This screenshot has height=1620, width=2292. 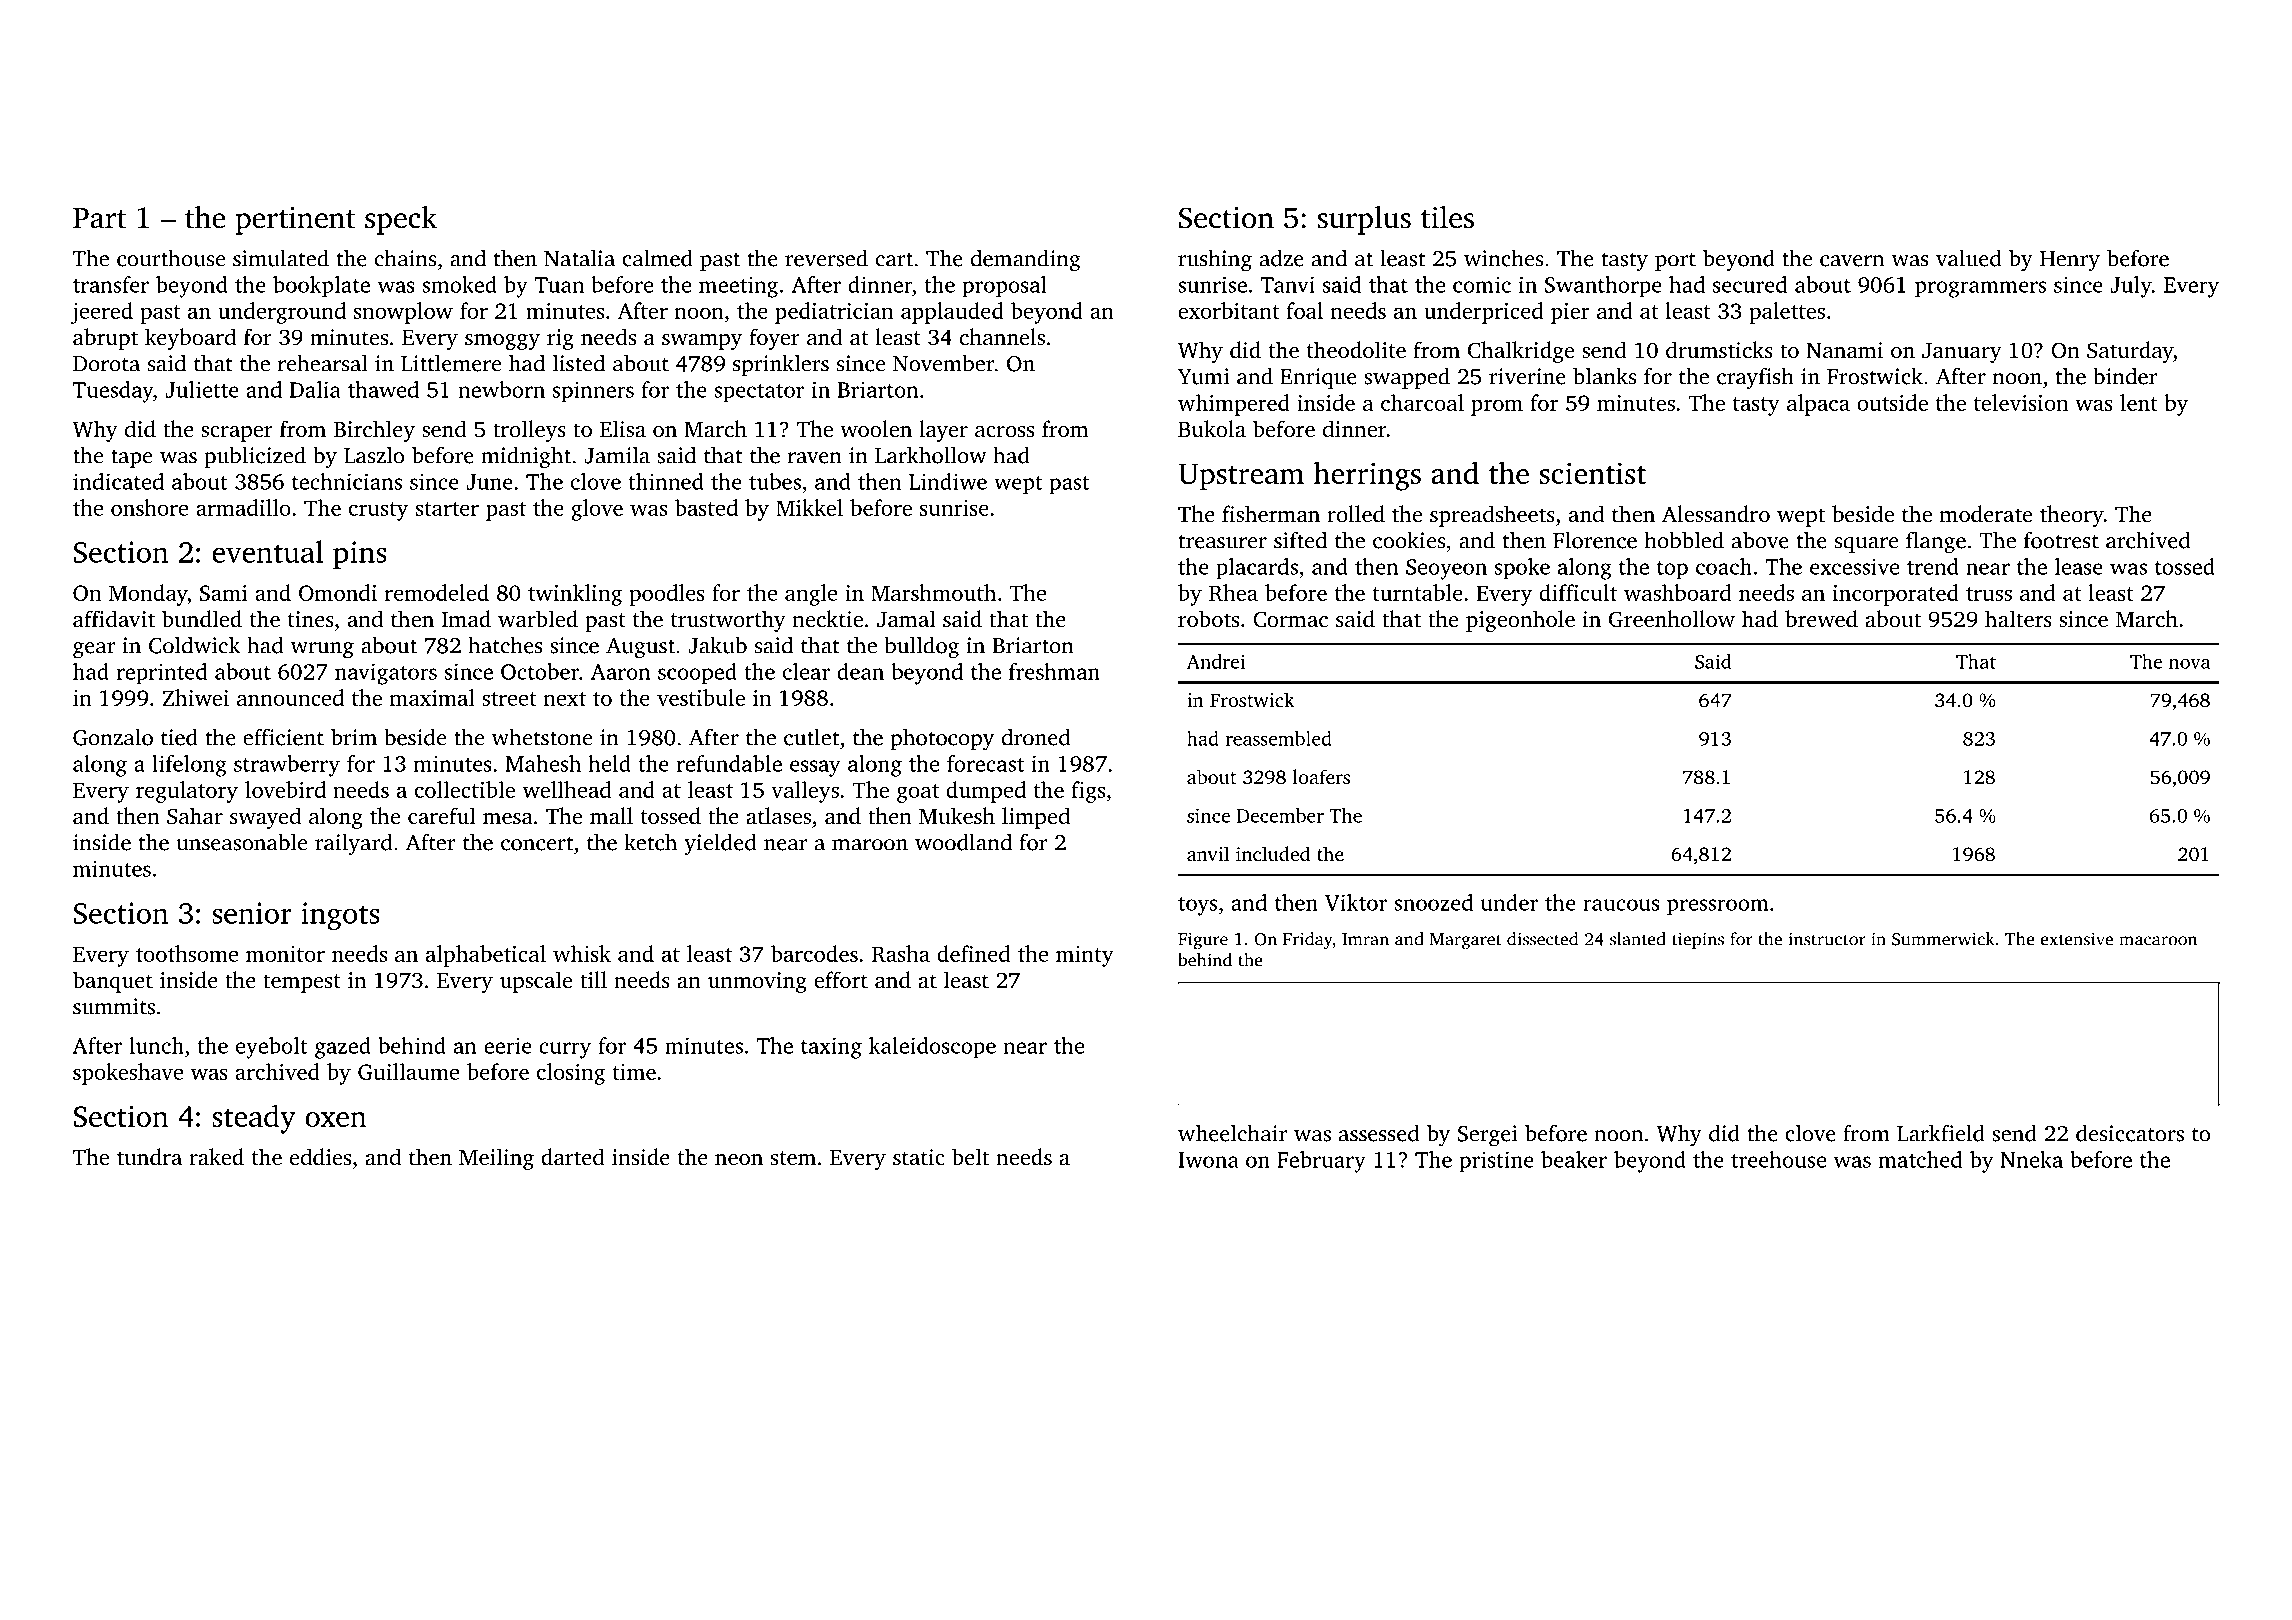 I want to click on Iwona, so click(x=1208, y=1160).
